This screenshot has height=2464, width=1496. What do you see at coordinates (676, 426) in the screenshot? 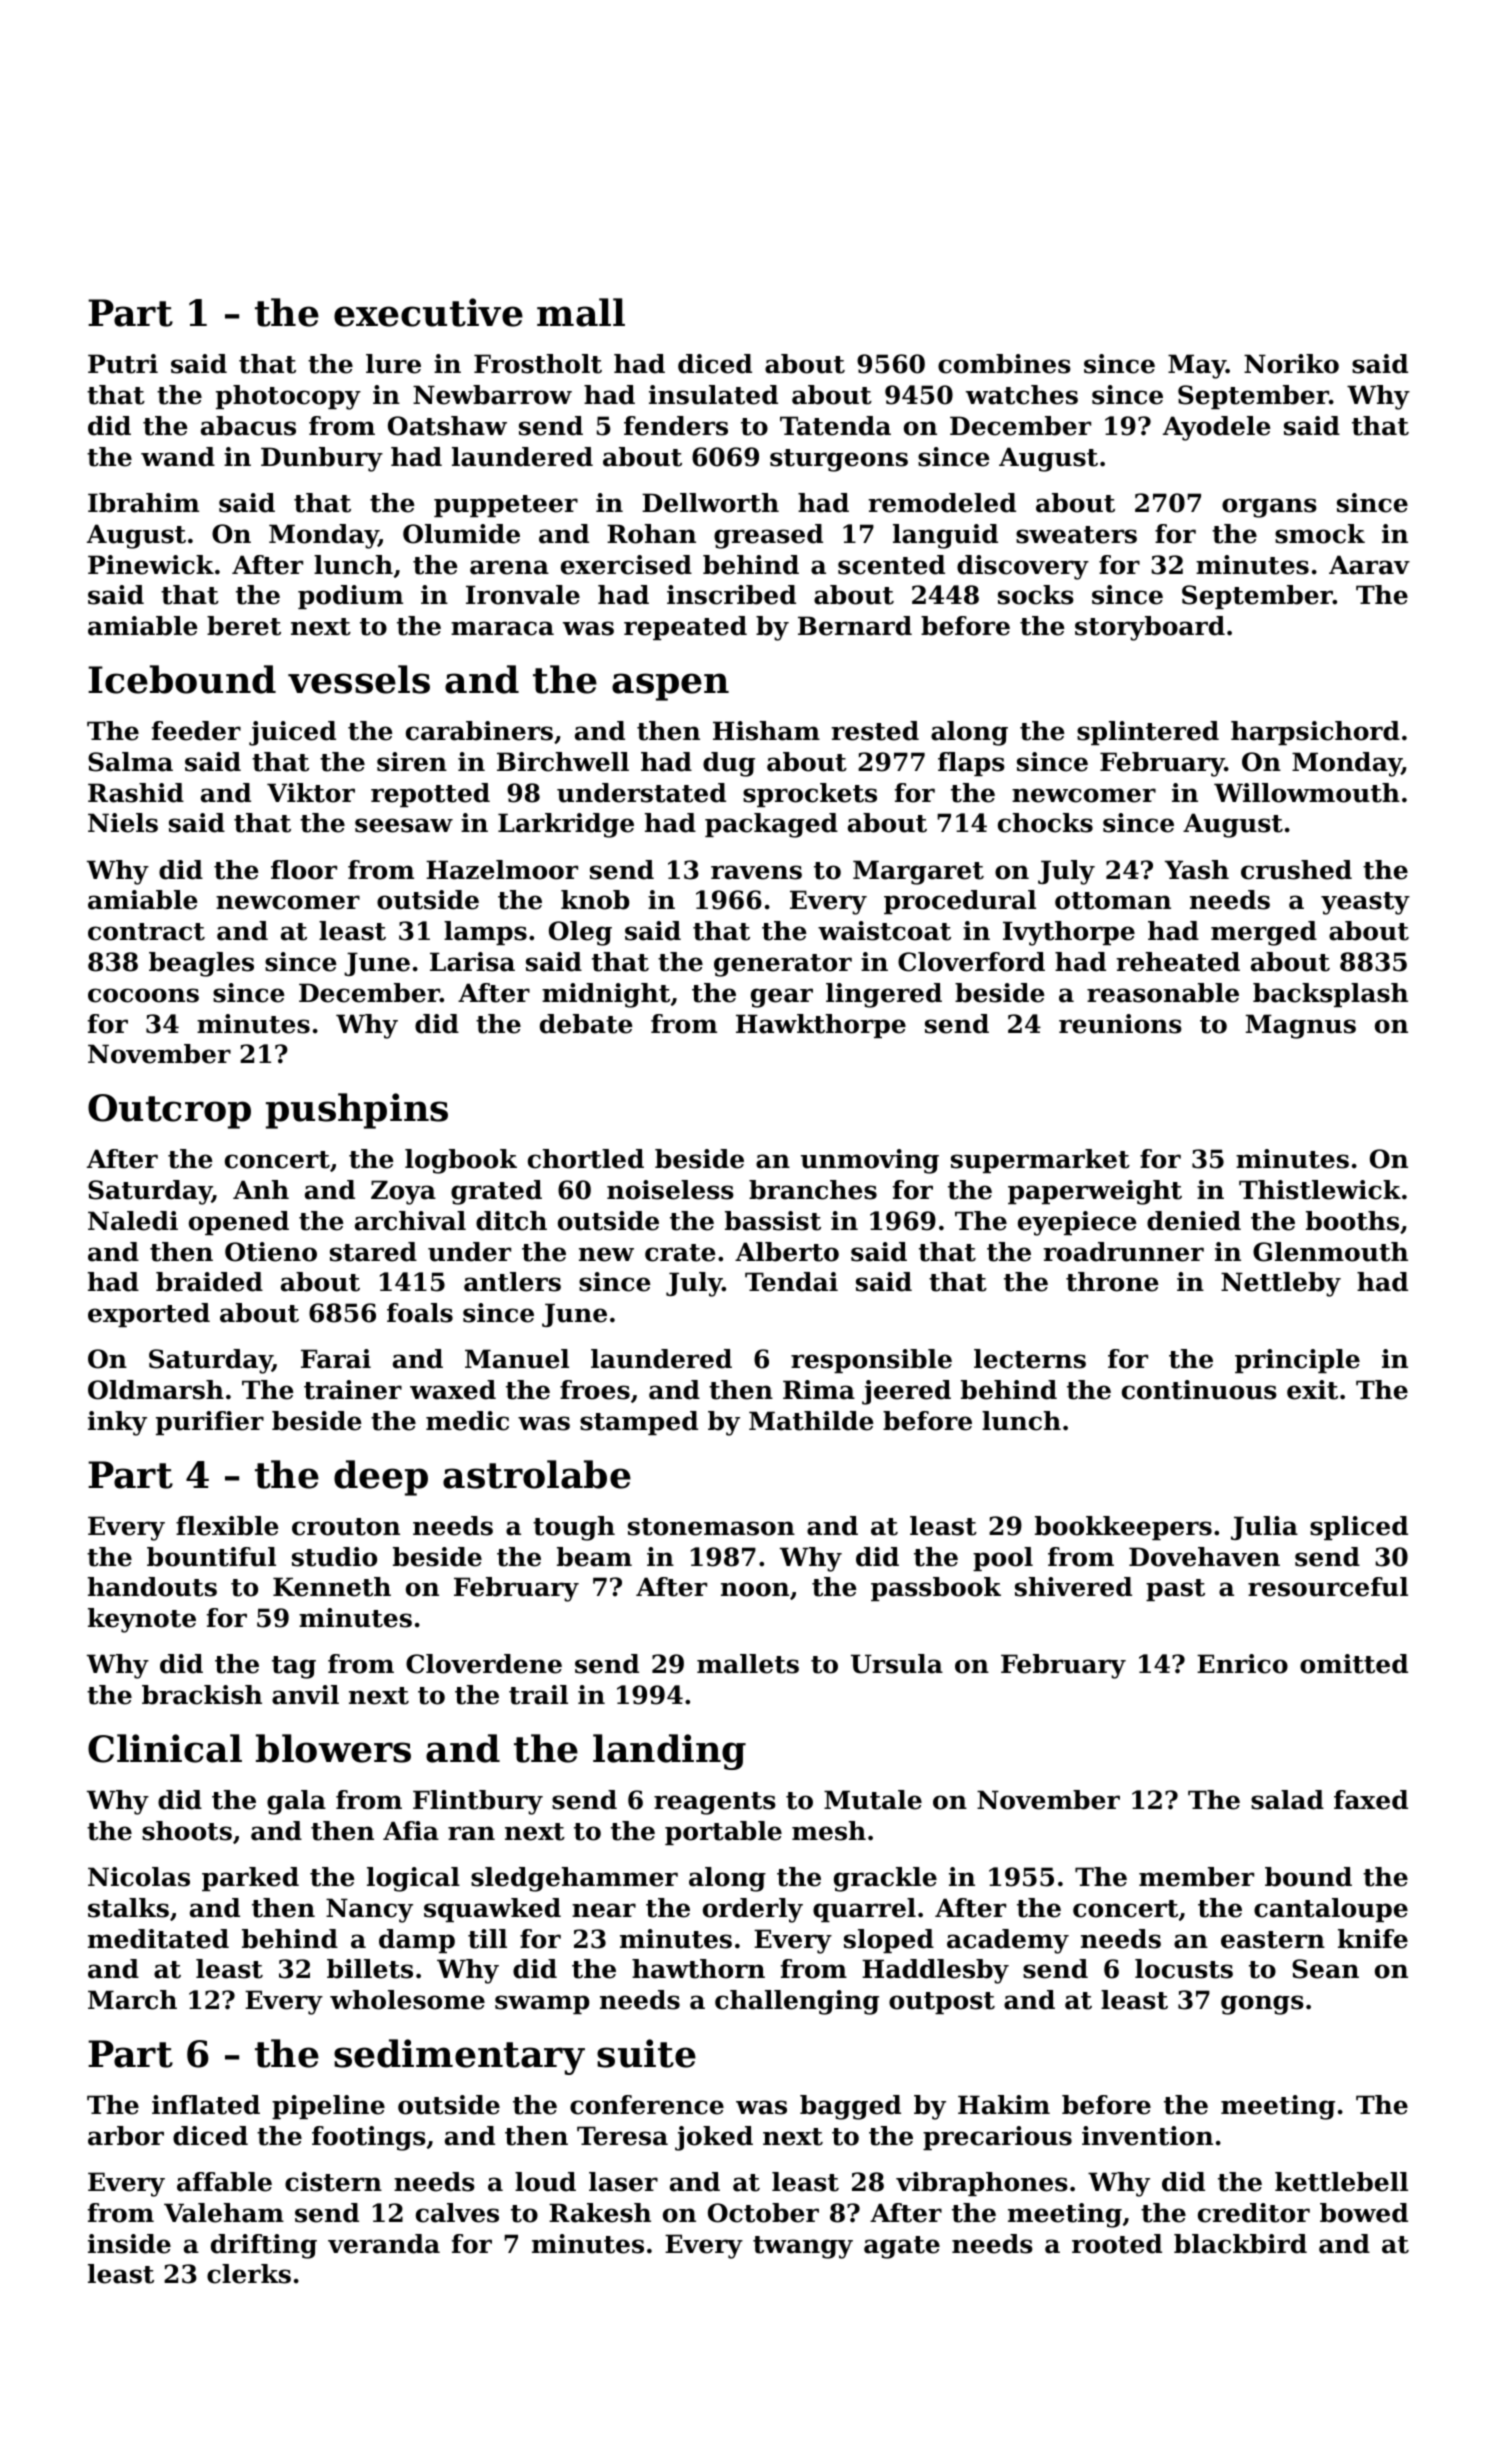
I see `fenders` at bounding box center [676, 426].
